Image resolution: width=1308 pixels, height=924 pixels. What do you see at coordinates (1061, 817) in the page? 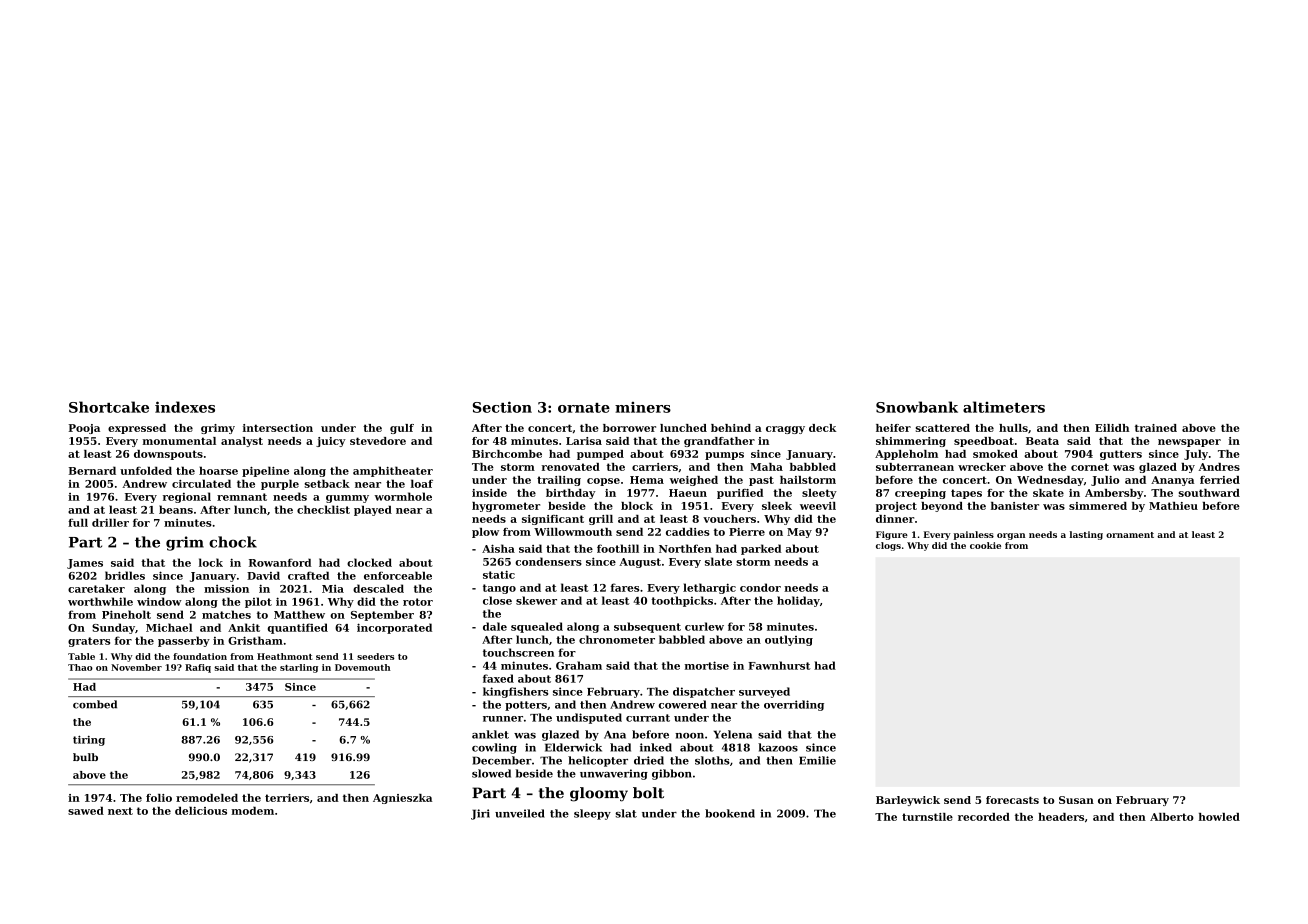
I see `headers` at bounding box center [1061, 817].
